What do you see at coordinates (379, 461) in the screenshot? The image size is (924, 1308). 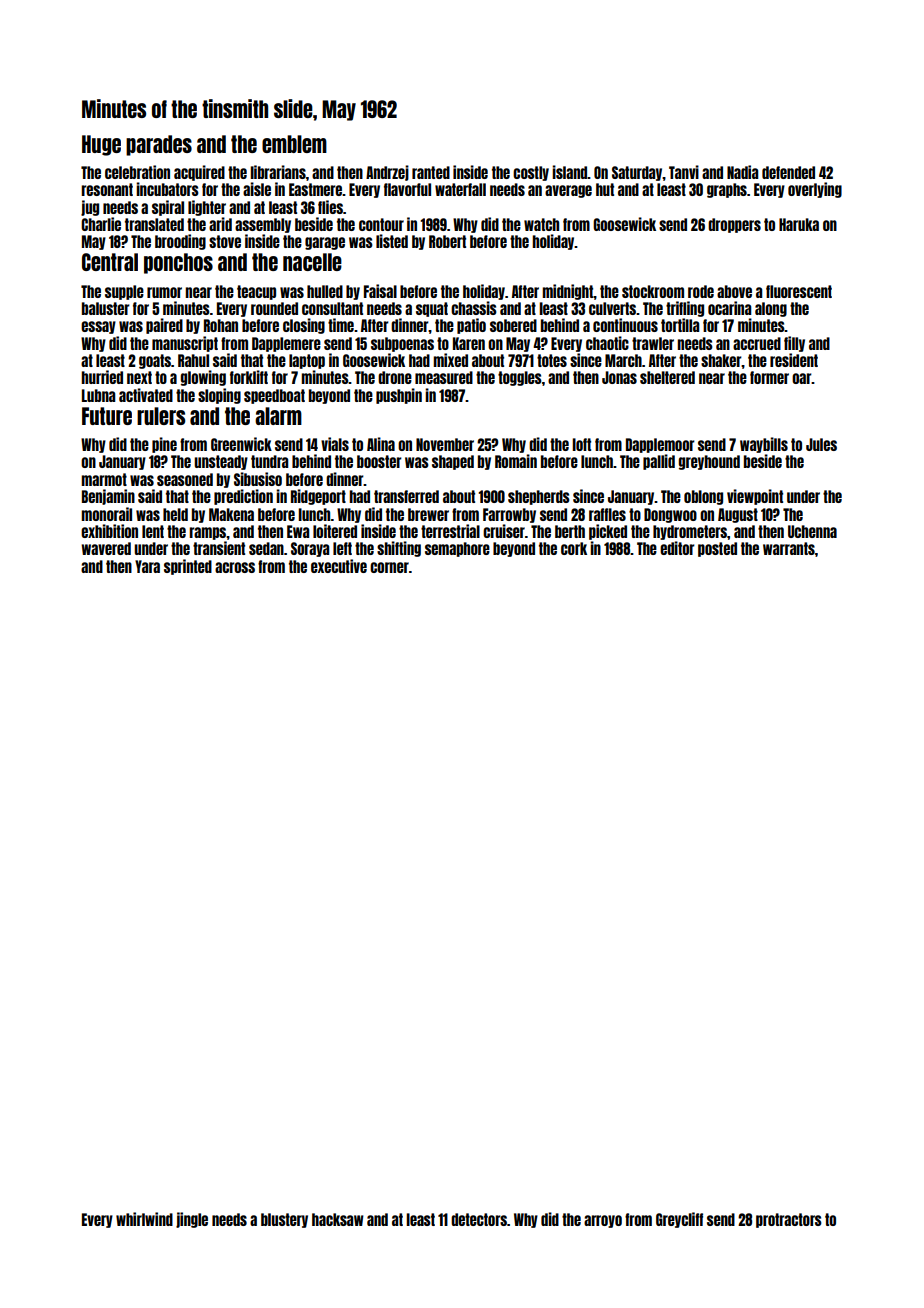 I see `booster` at bounding box center [379, 461].
